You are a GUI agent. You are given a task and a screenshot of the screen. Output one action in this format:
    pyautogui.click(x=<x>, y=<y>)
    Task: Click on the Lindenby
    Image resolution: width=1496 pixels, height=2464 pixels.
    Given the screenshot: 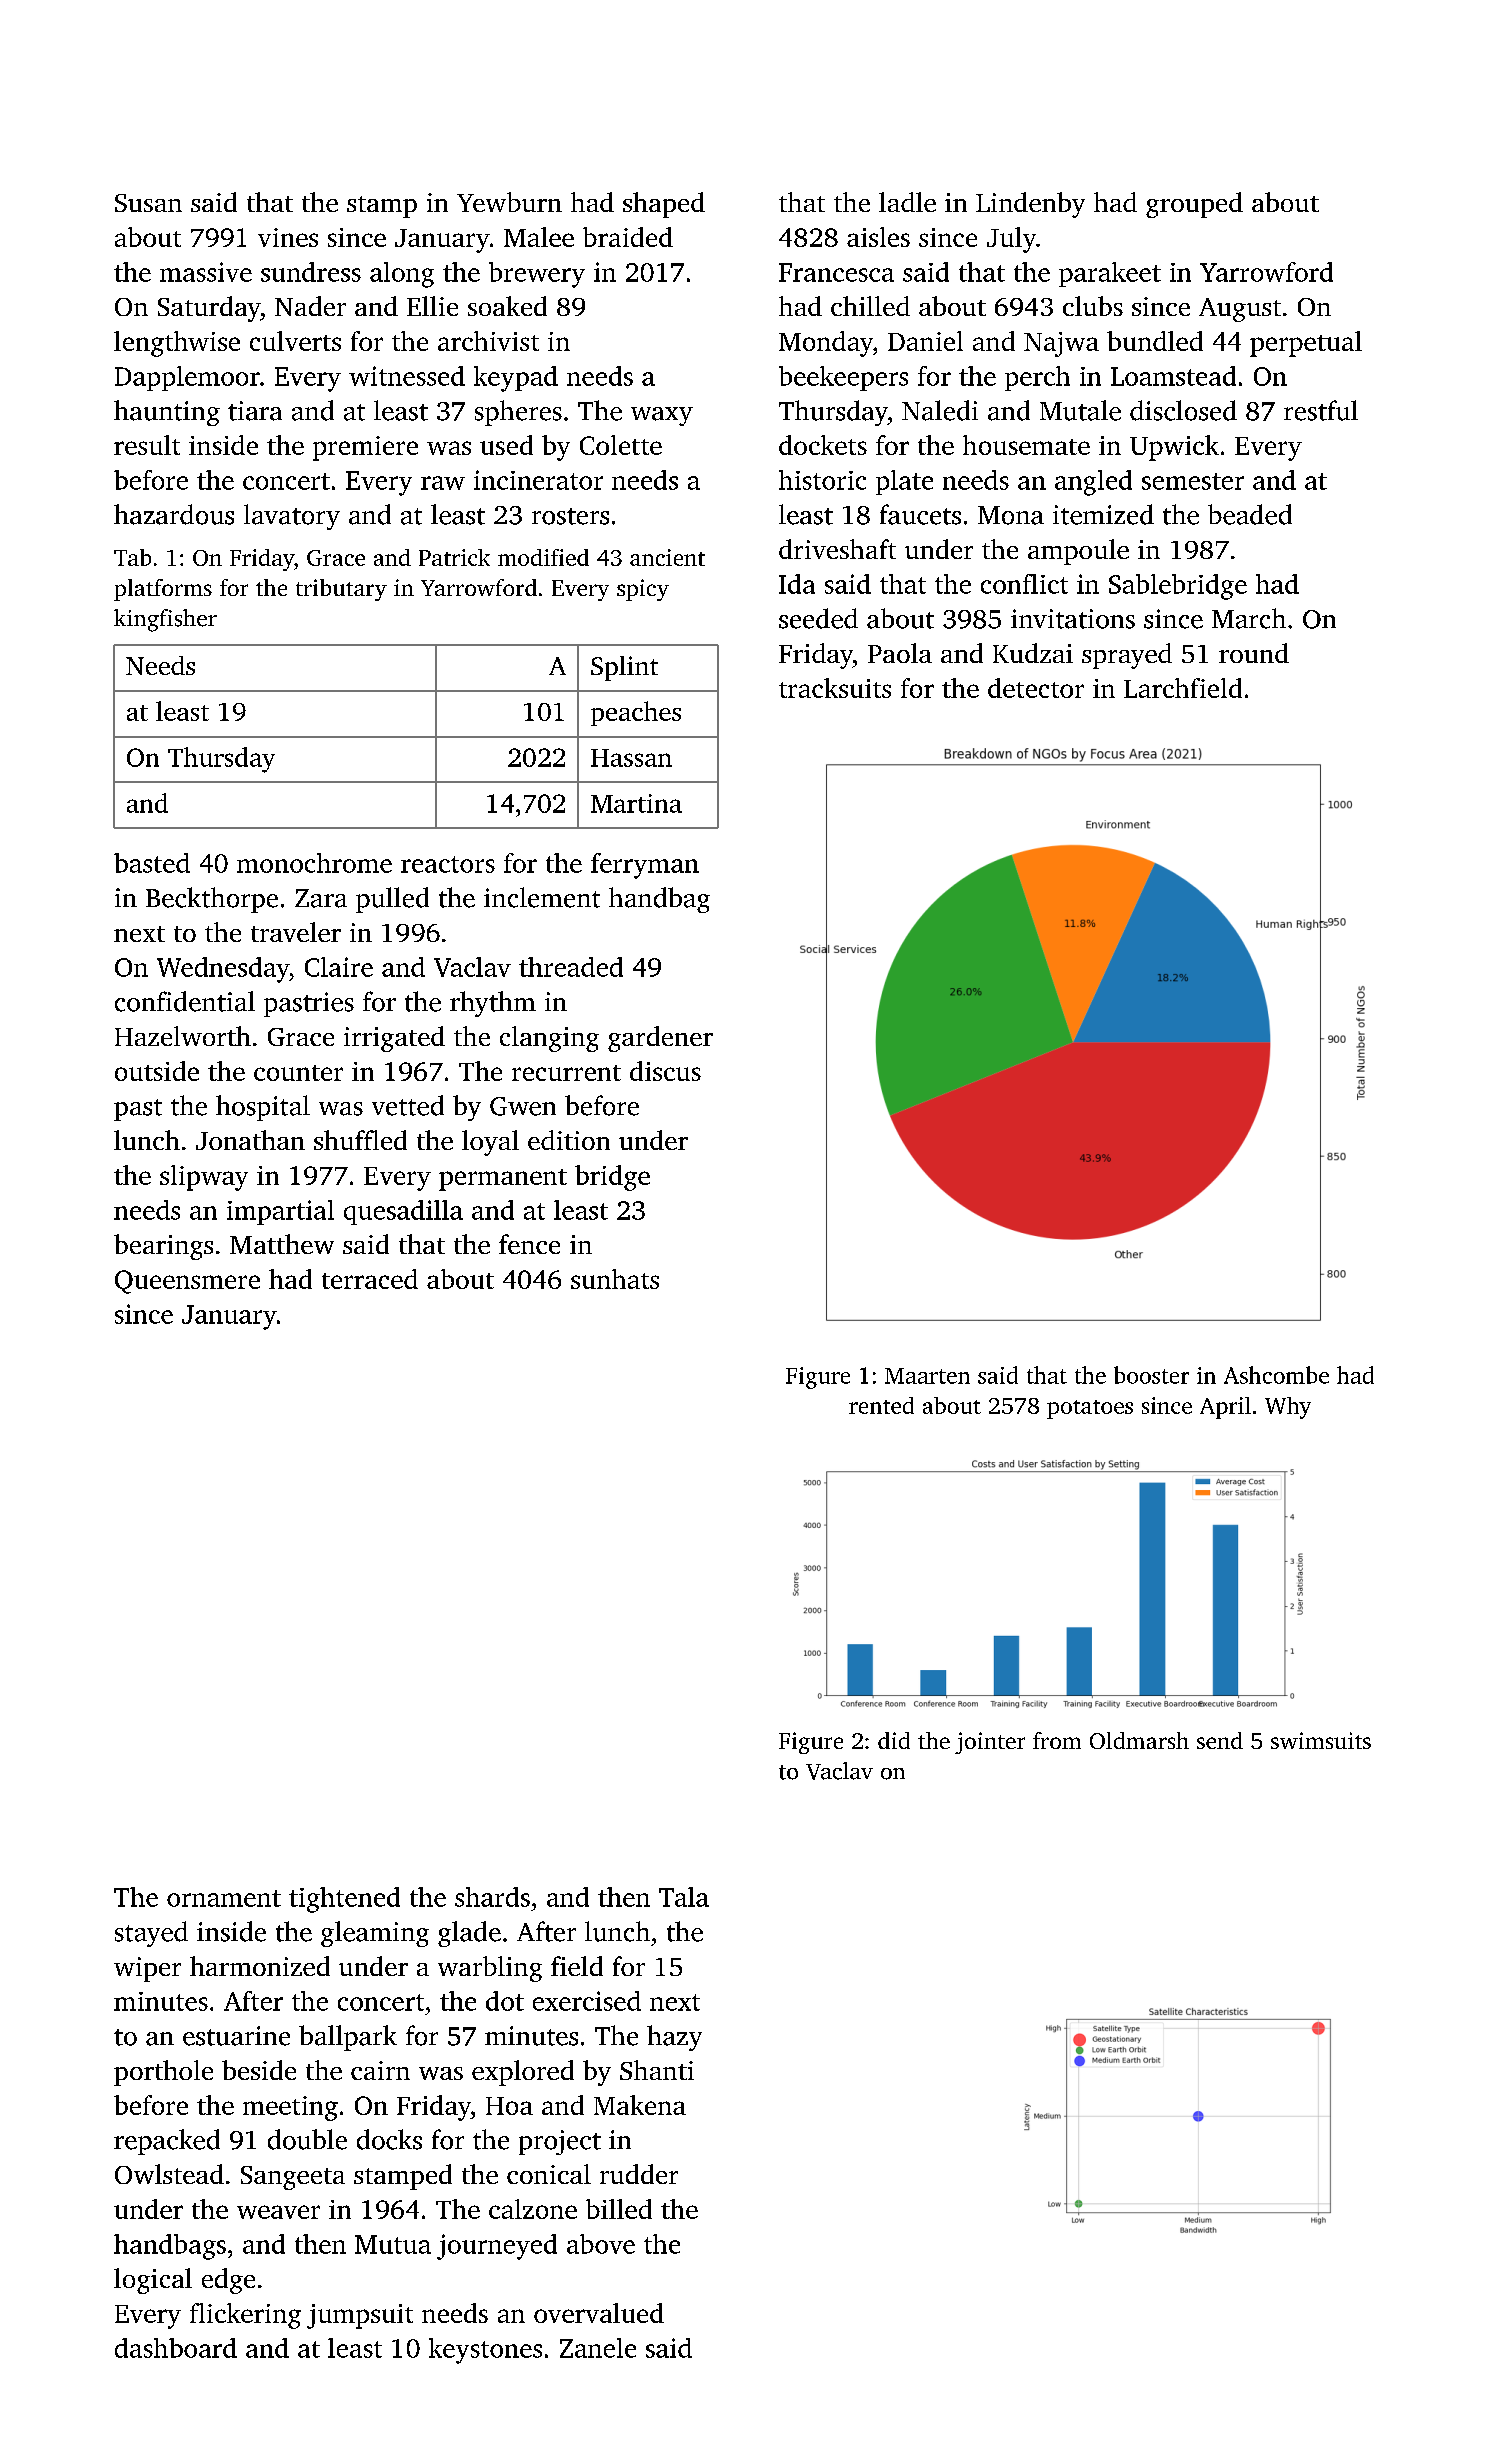 What is the action you would take?
    pyautogui.click(x=1030, y=205)
